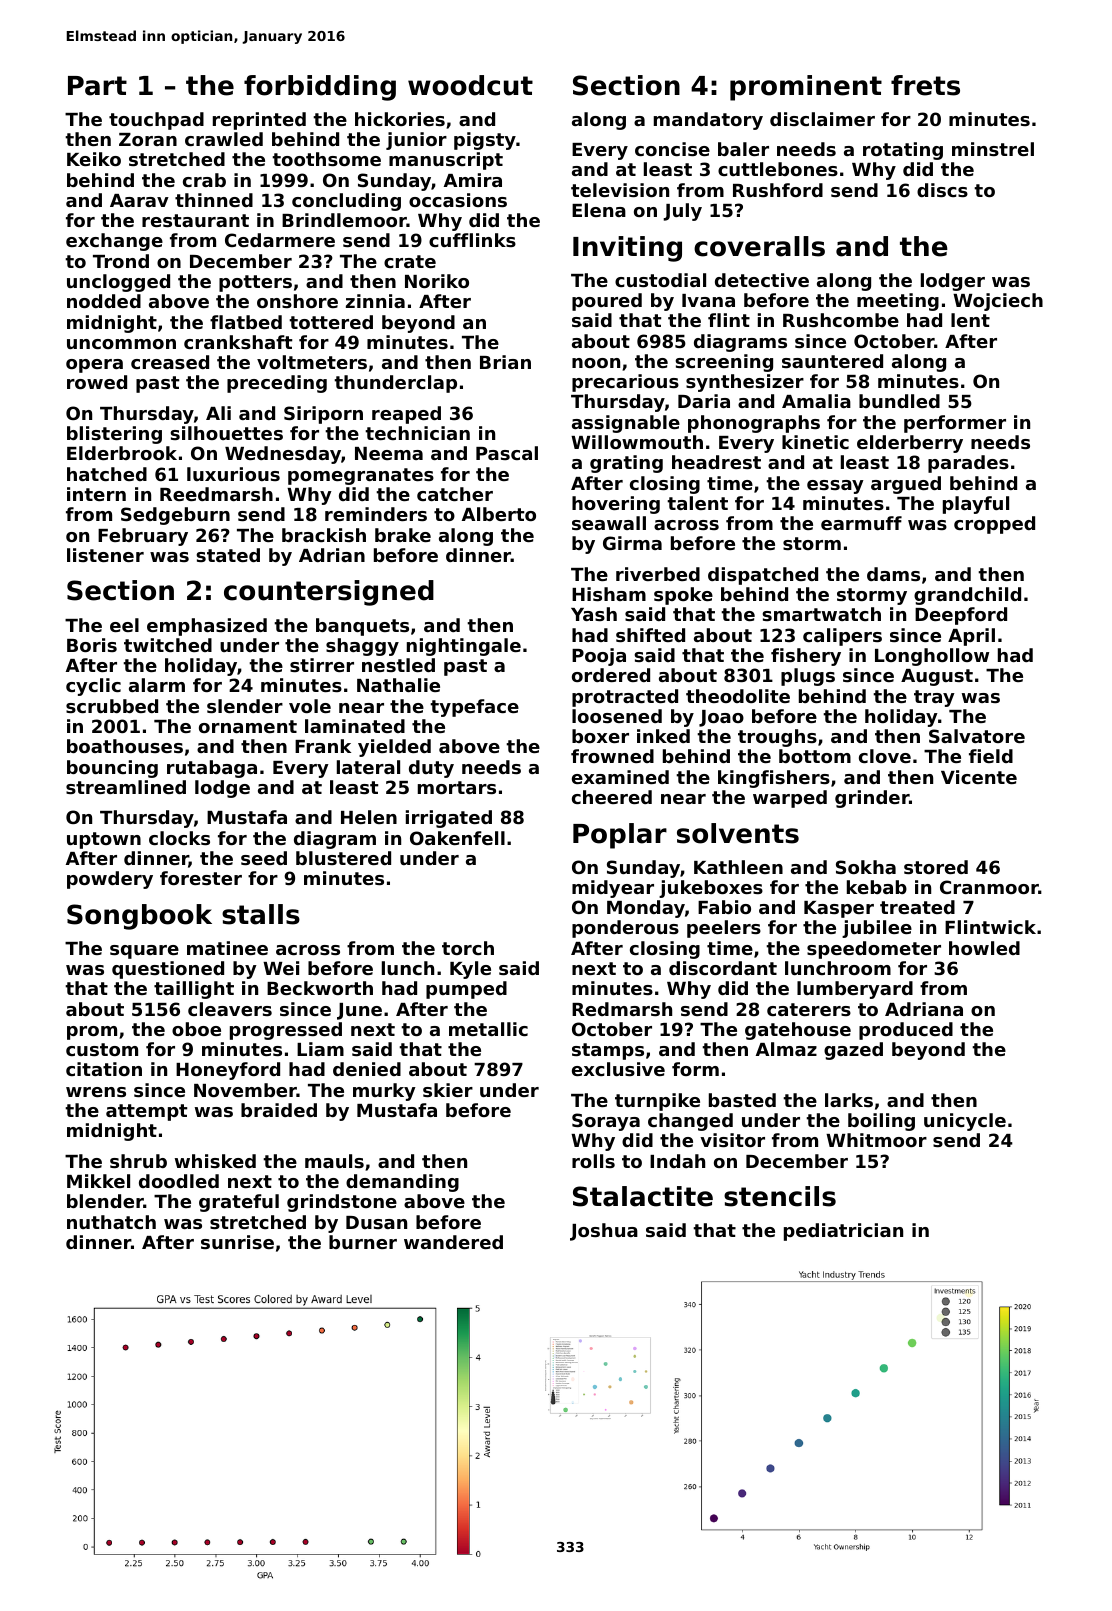 The image size is (1112, 1611). I want to click on Cranmoor, so click(989, 887).
